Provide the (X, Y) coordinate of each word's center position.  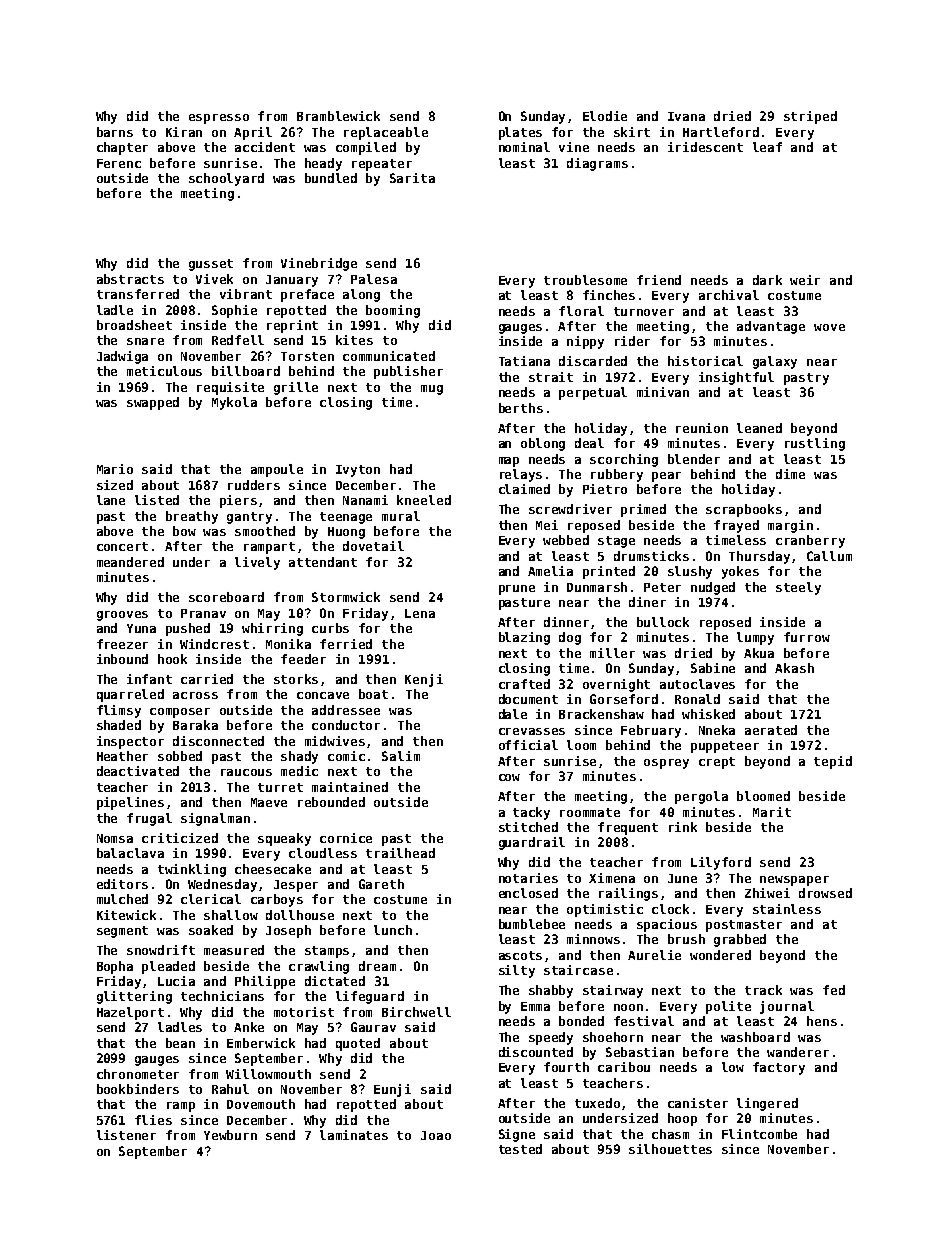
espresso (219, 119)
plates (520, 133)
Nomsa (115, 838)
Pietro (605, 489)
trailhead (400, 853)
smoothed (265, 531)
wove (829, 327)
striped (810, 117)
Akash (794, 668)
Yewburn (230, 1135)
